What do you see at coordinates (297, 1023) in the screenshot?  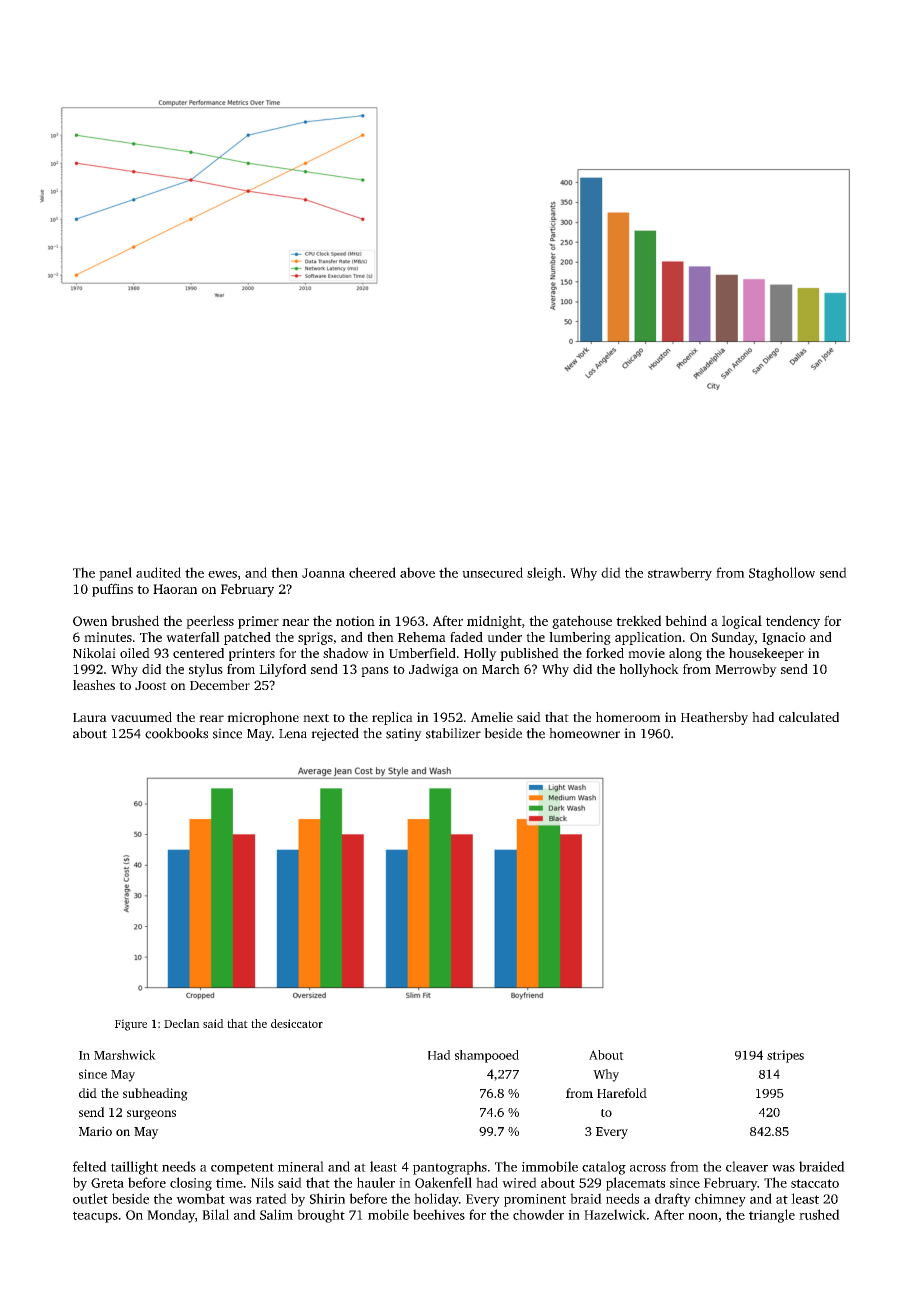 I see `desiccator` at bounding box center [297, 1023].
